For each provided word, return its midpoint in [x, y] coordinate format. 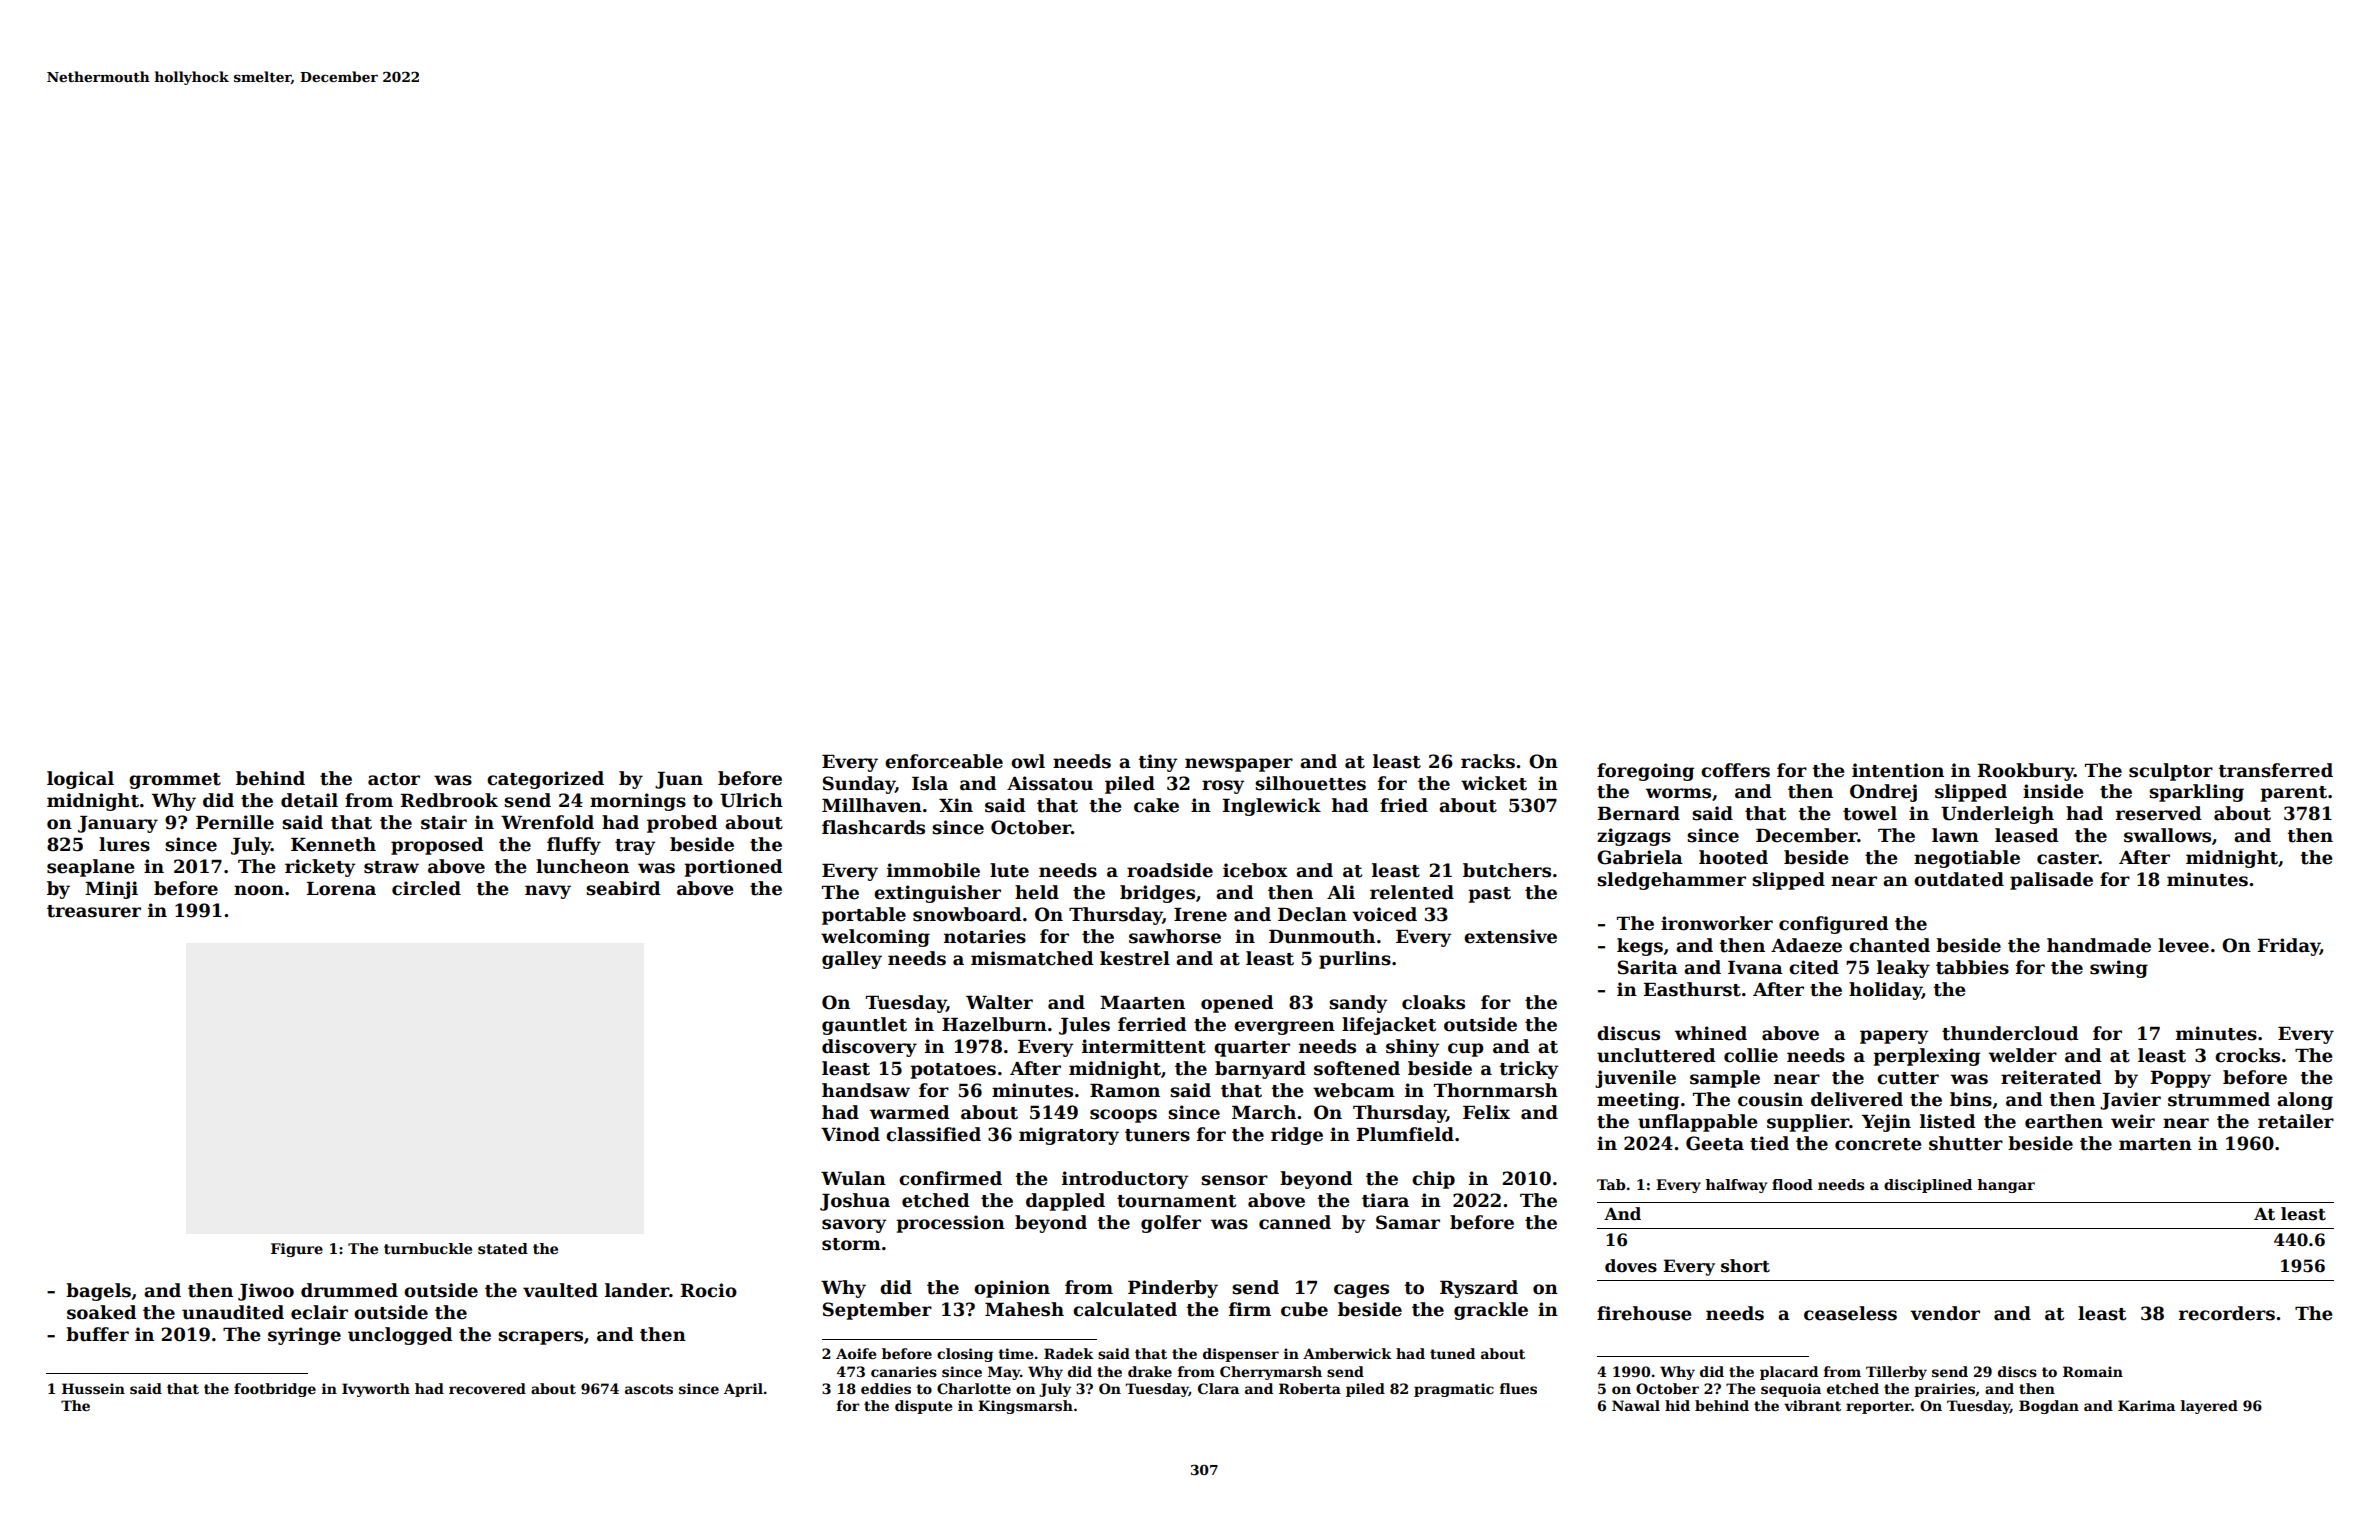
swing [2119, 969]
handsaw [866, 1090]
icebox [1255, 870]
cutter [1908, 1078]
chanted [1889, 945]
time [1016, 1353]
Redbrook [449, 800]
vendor [1945, 1313]
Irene [1200, 915]
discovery [869, 1048]
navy [548, 892]
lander [637, 1290]
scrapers [540, 1338]
